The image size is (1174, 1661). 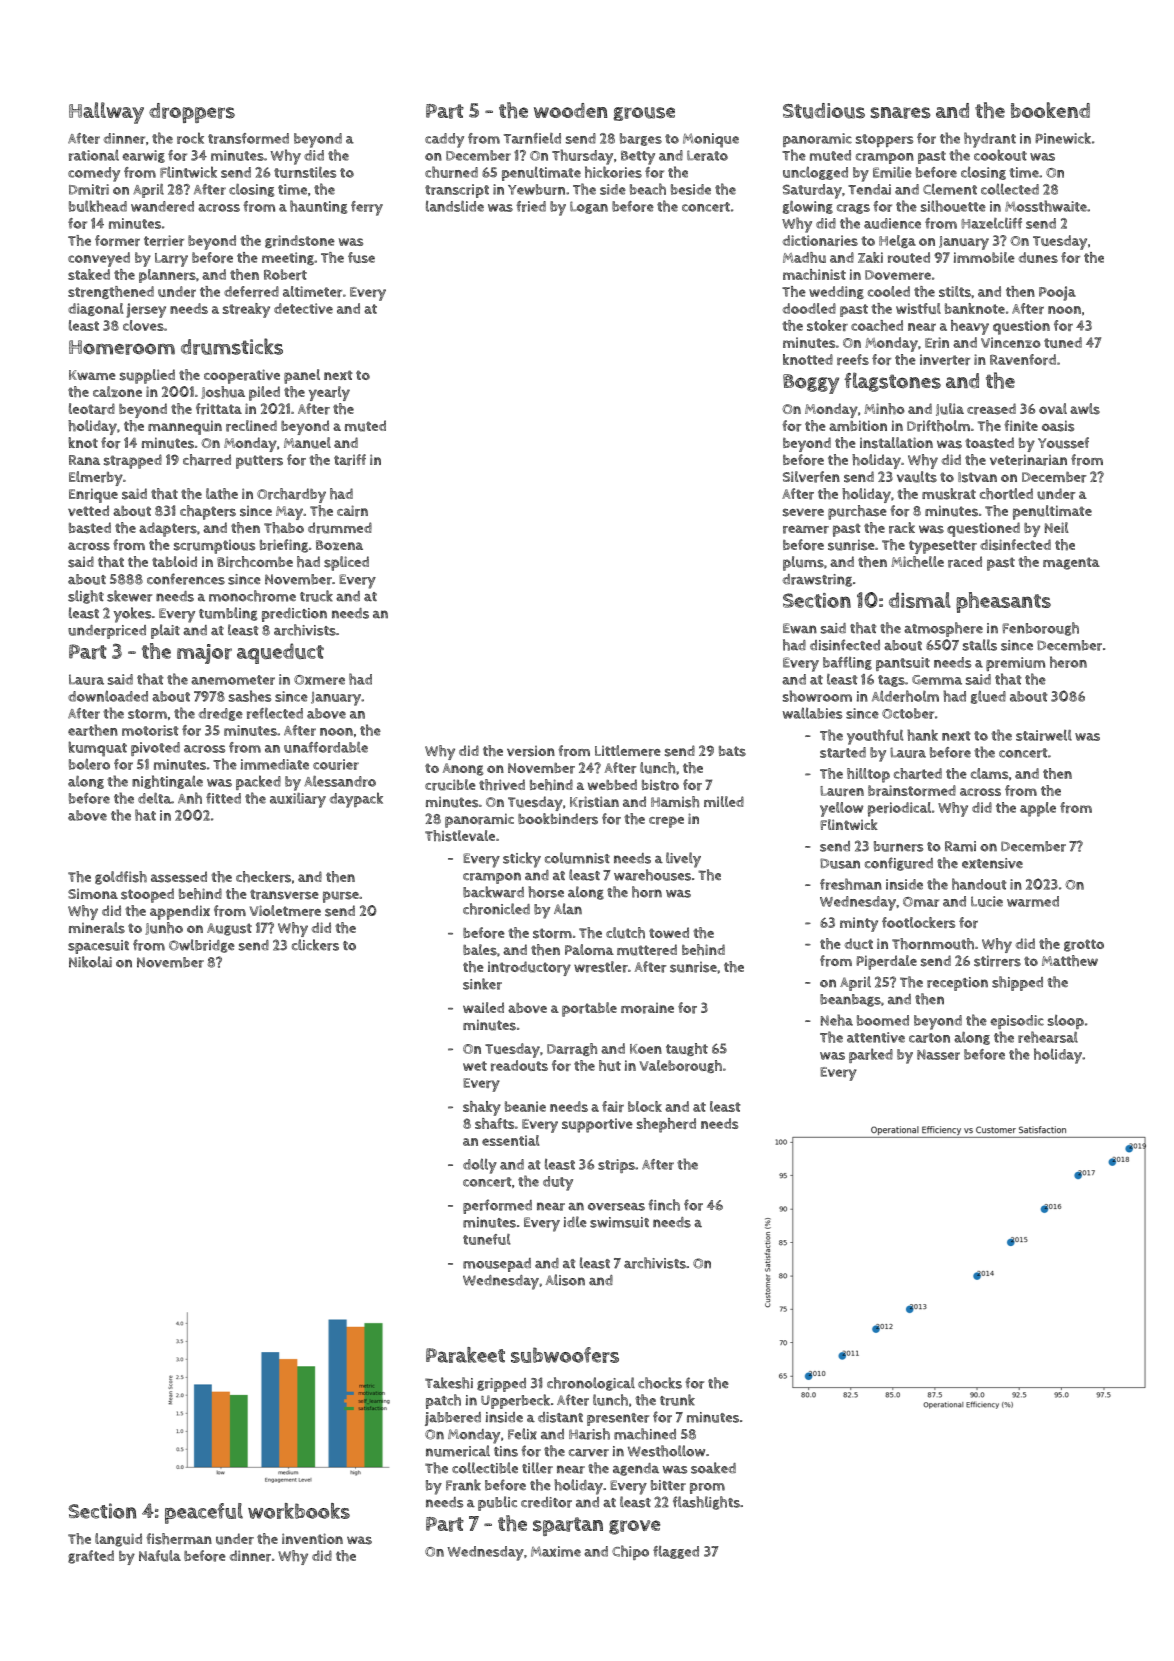 I want to click on Valeborough, so click(x=680, y=1066).
